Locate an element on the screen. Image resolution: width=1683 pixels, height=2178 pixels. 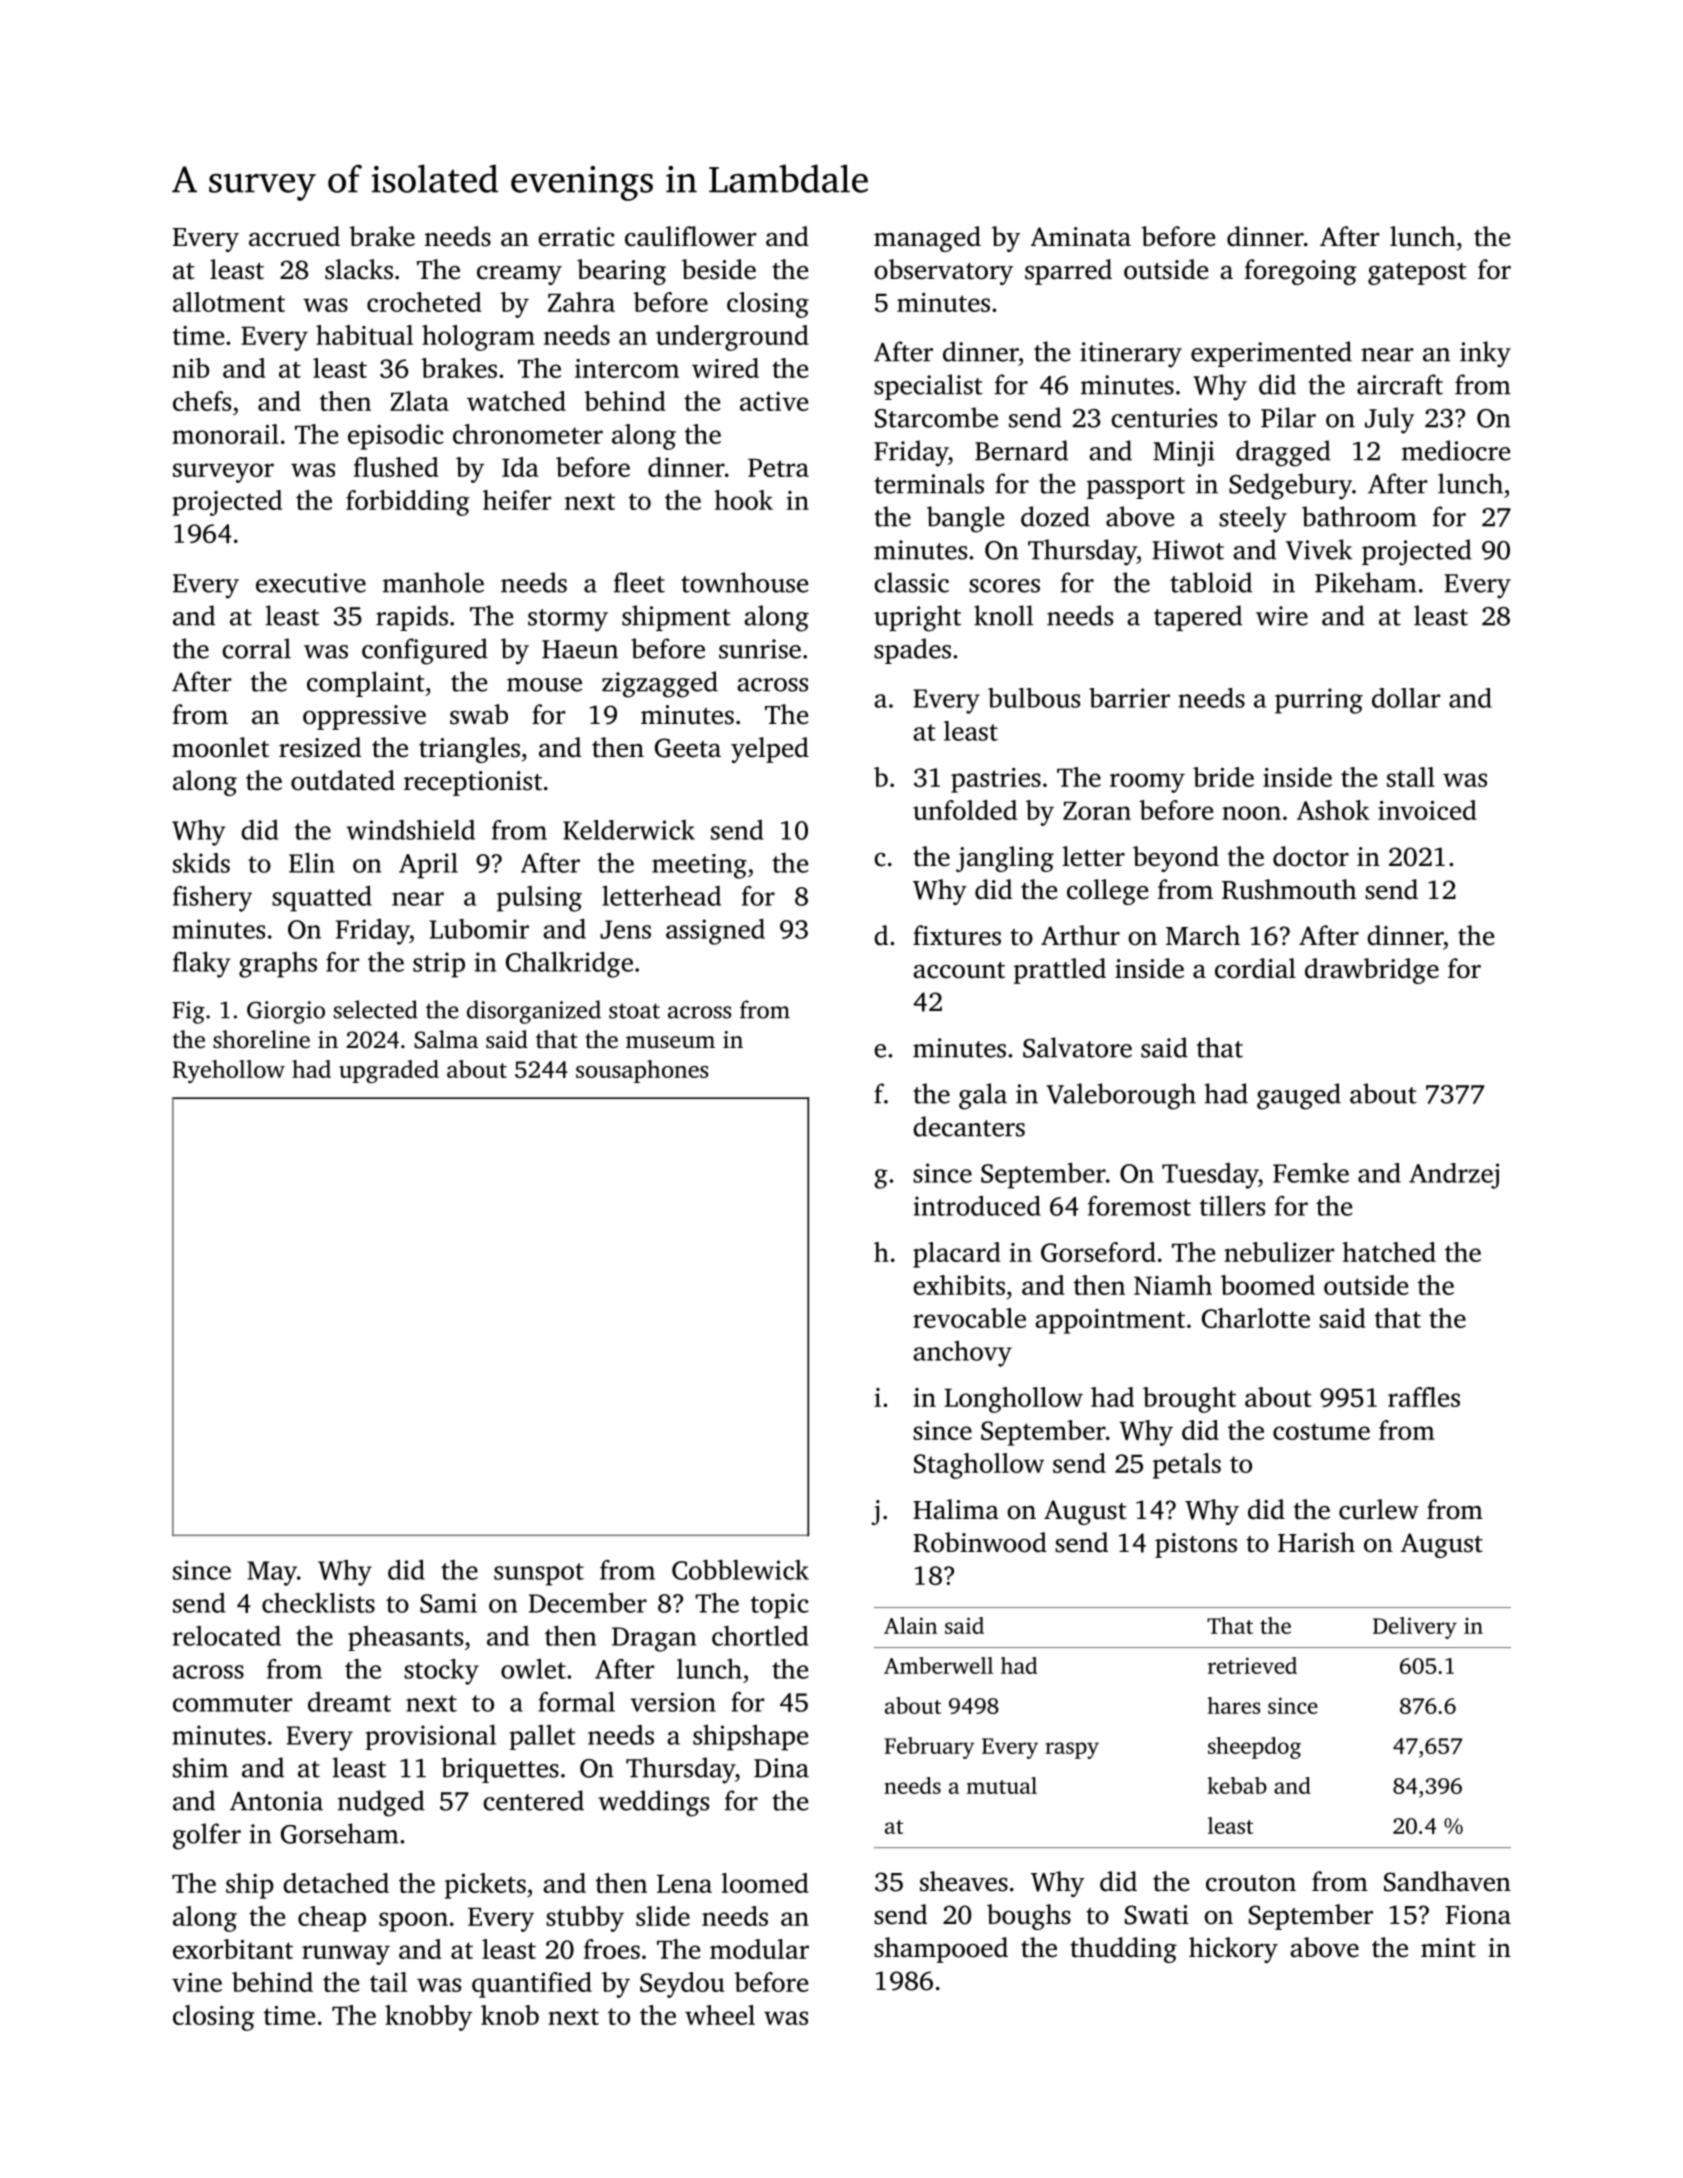
heifer is located at coordinates (517, 500).
